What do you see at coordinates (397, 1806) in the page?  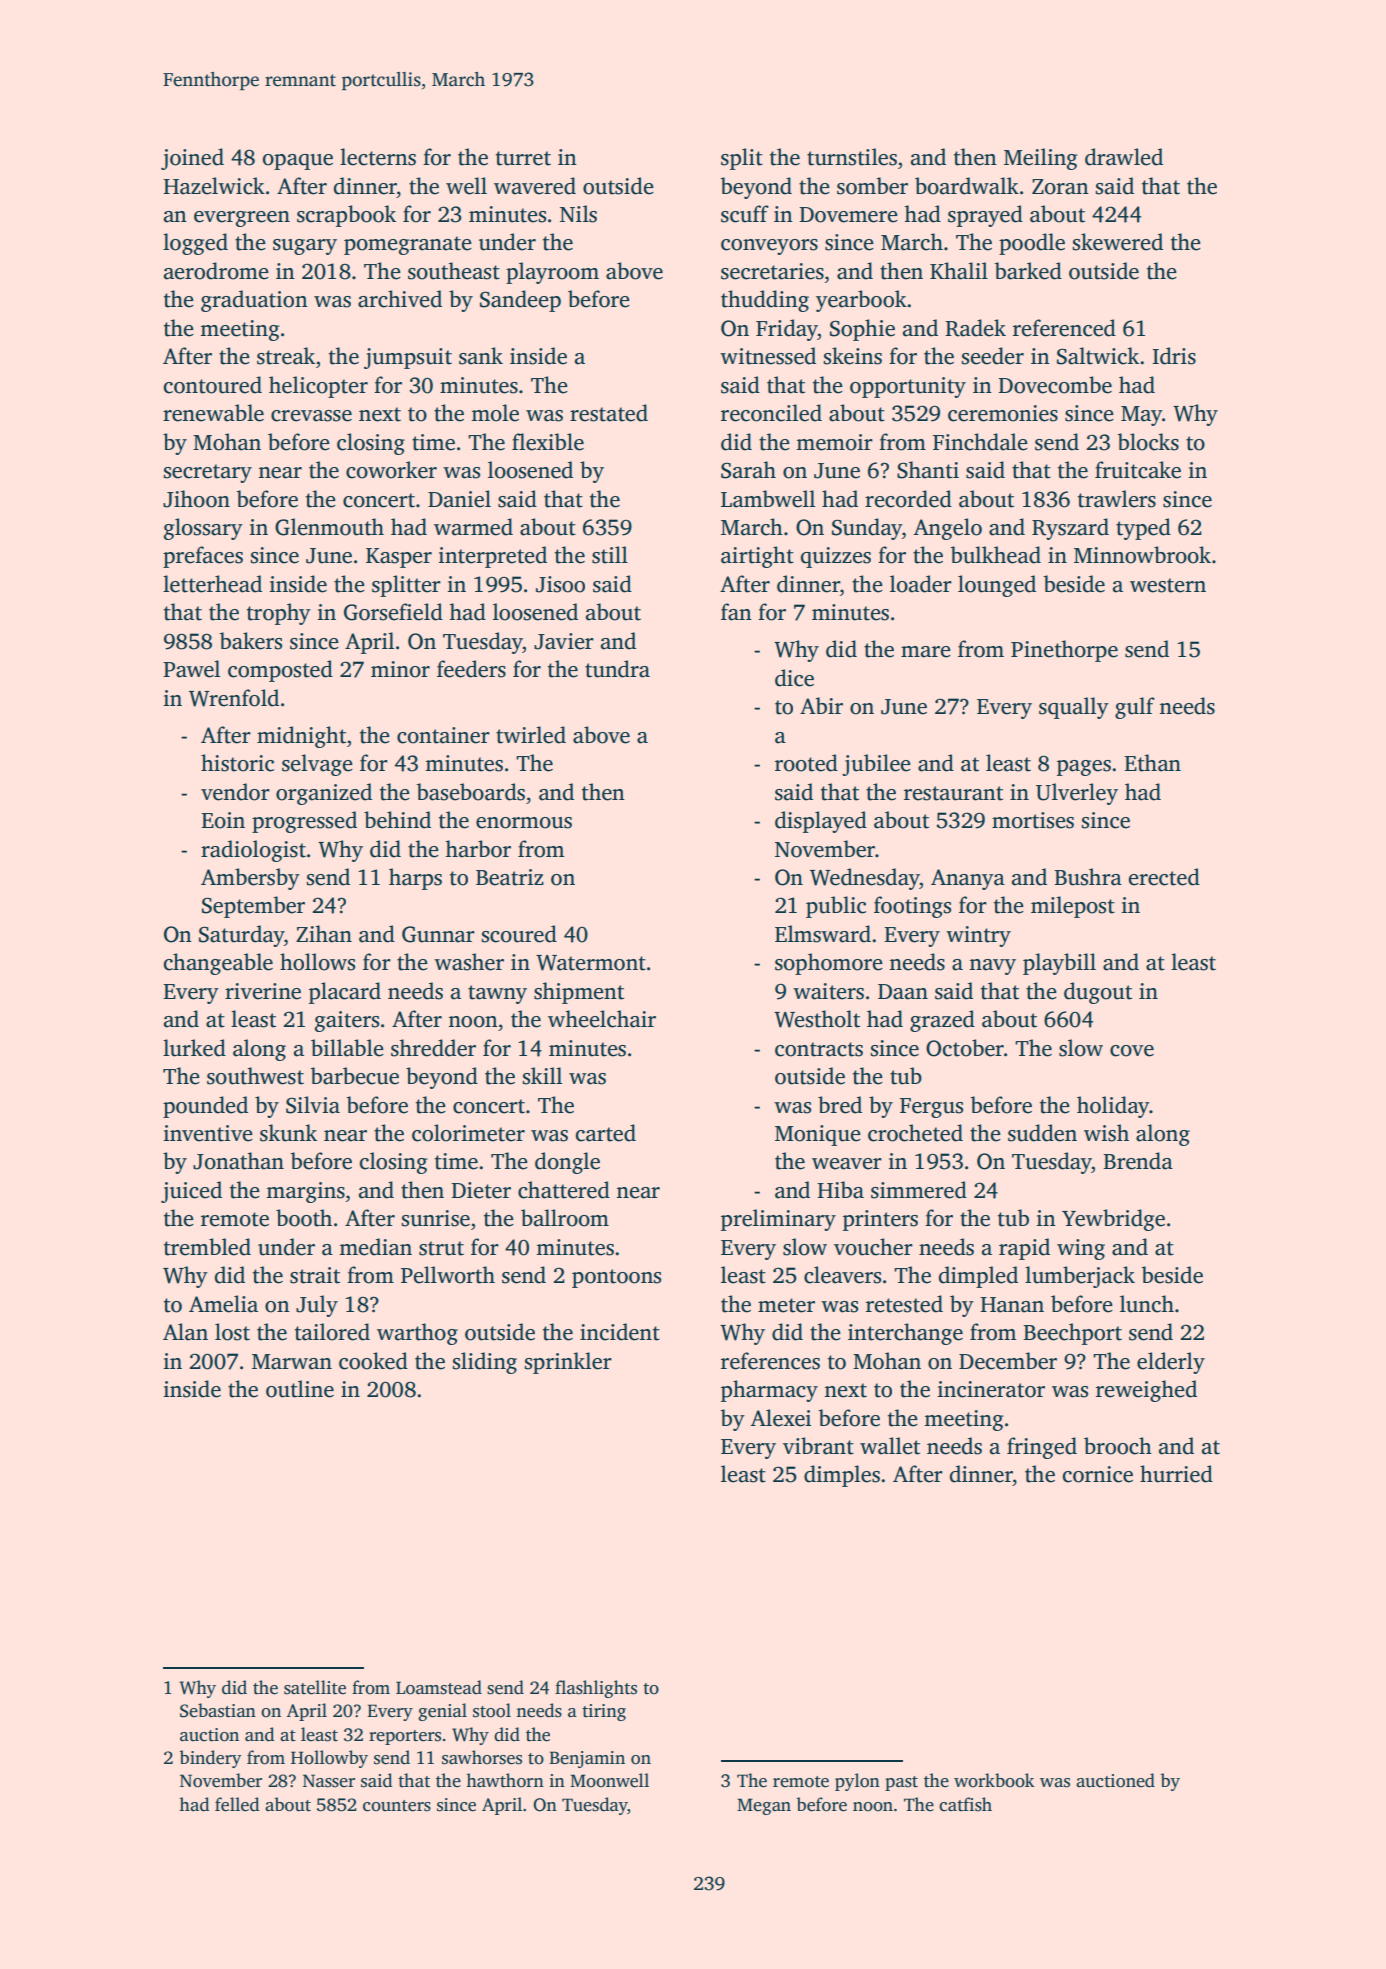 I see `counters` at bounding box center [397, 1806].
